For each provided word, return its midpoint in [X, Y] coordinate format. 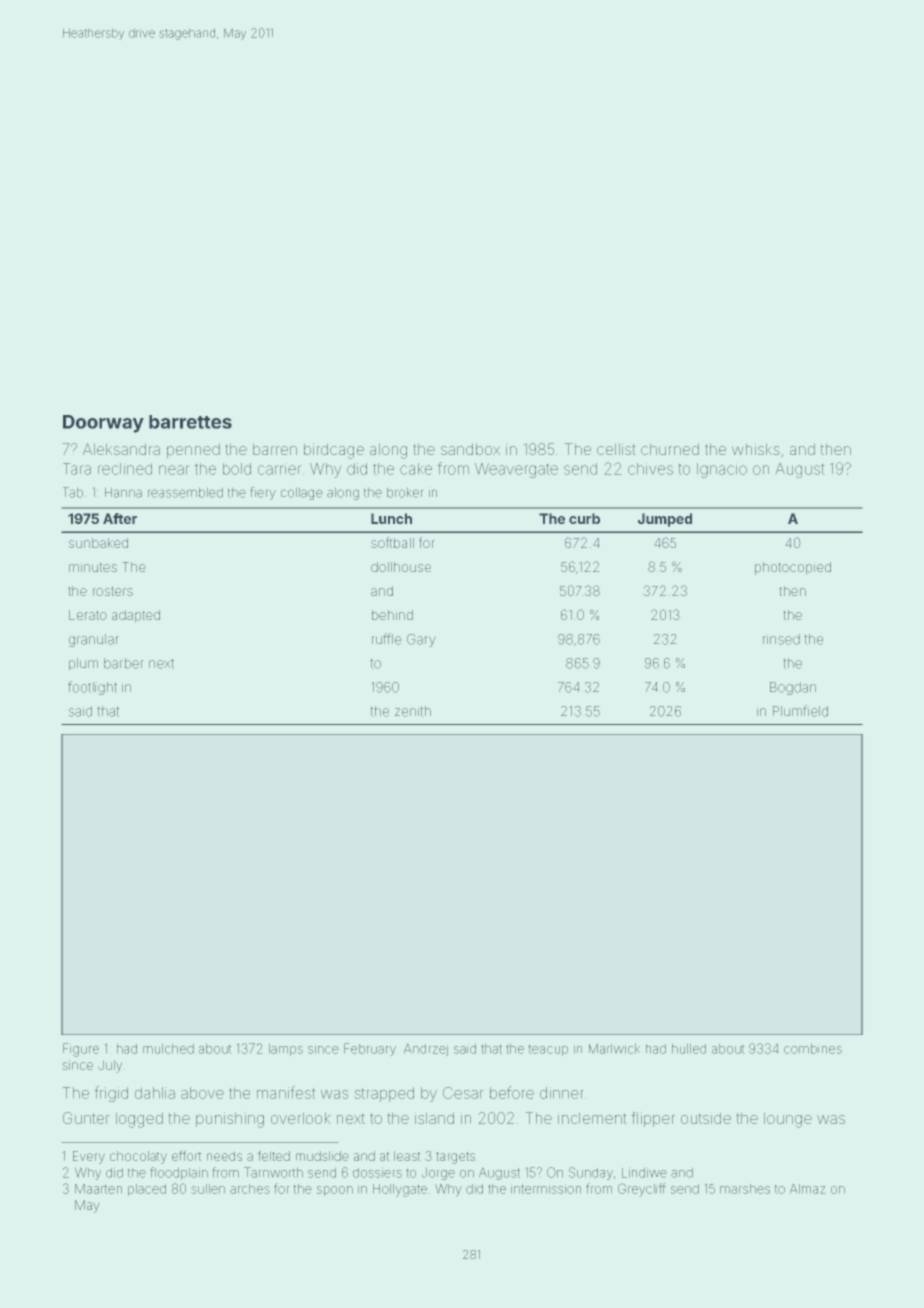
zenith [413, 711]
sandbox [470, 449]
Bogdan [793, 688]
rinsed [781, 639]
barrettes [190, 422]
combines [813, 1049]
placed [147, 1190]
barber [123, 663]
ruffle [386, 639]
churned [670, 449]
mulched [168, 1049]
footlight [92, 688]
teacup [548, 1050]
